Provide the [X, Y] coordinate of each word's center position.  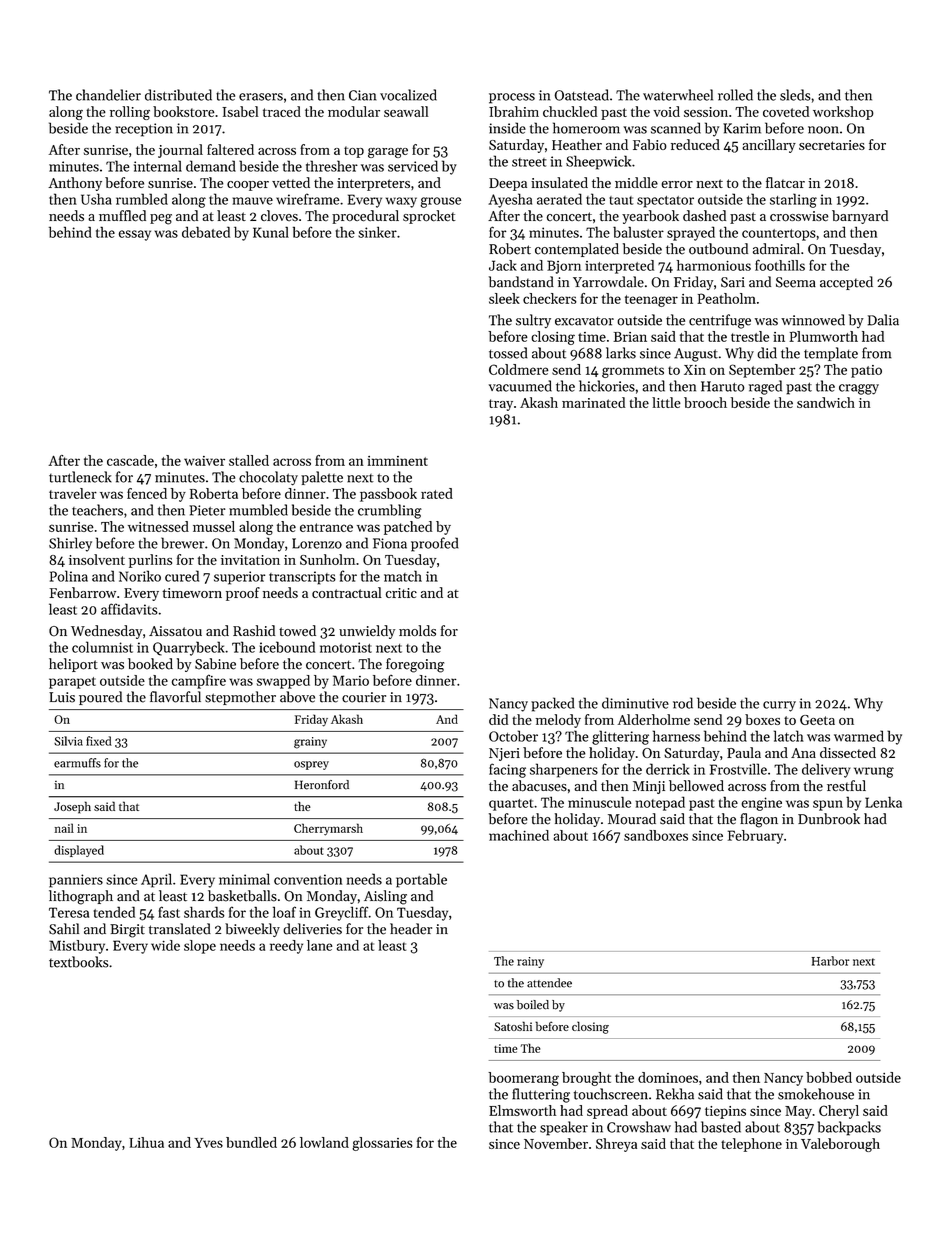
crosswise [799, 216]
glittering [620, 737]
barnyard [860, 217]
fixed [99, 741]
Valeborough [840, 1145]
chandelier [108, 95]
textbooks [79, 962]
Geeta [817, 720]
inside [507, 128]
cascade [130, 460]
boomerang [523, 1079]
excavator [584, 321]
